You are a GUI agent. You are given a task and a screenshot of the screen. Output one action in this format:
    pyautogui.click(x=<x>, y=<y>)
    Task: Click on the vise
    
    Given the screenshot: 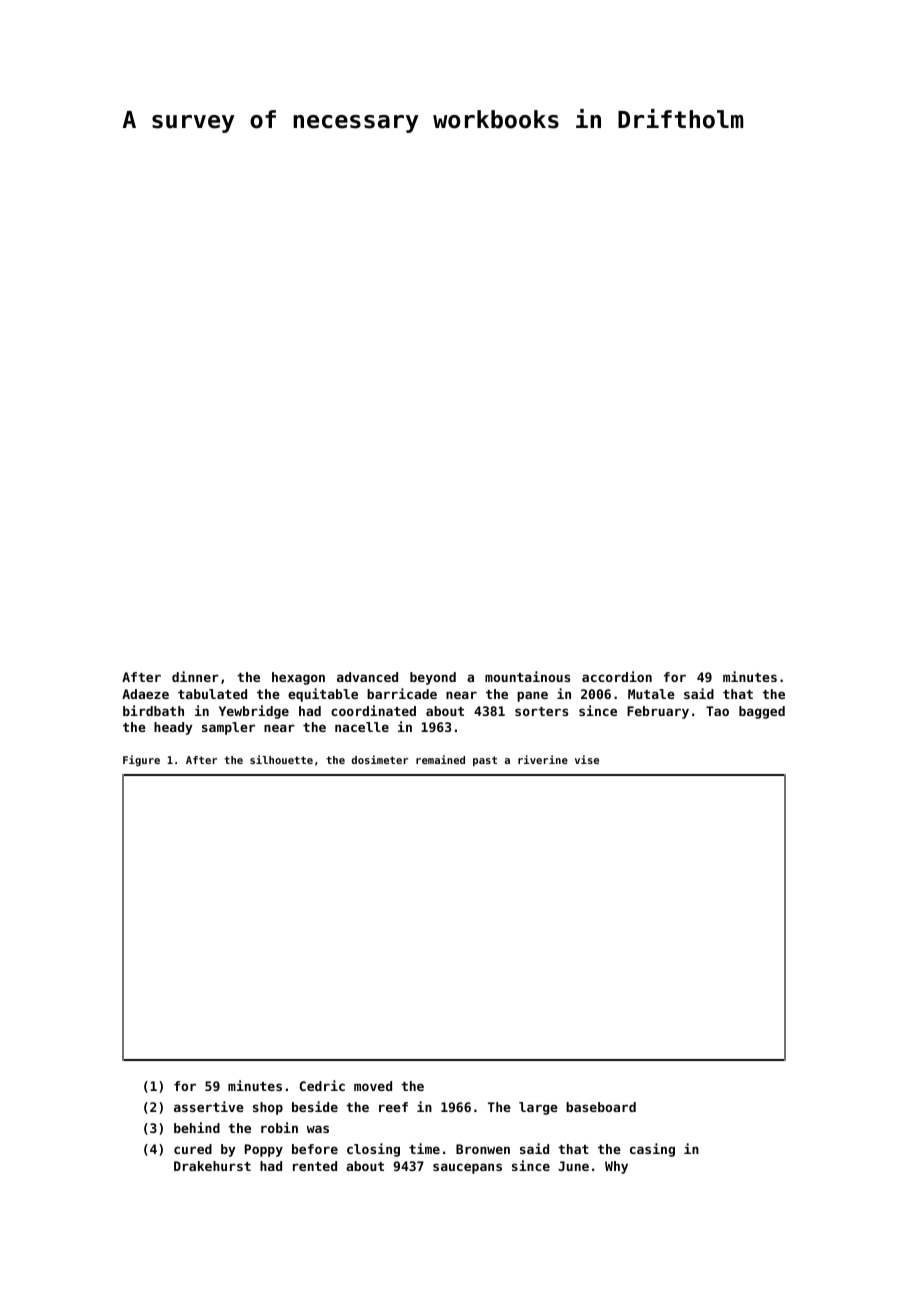 What is the action you would take?
    pyautogui.click(x=587, y=759)
